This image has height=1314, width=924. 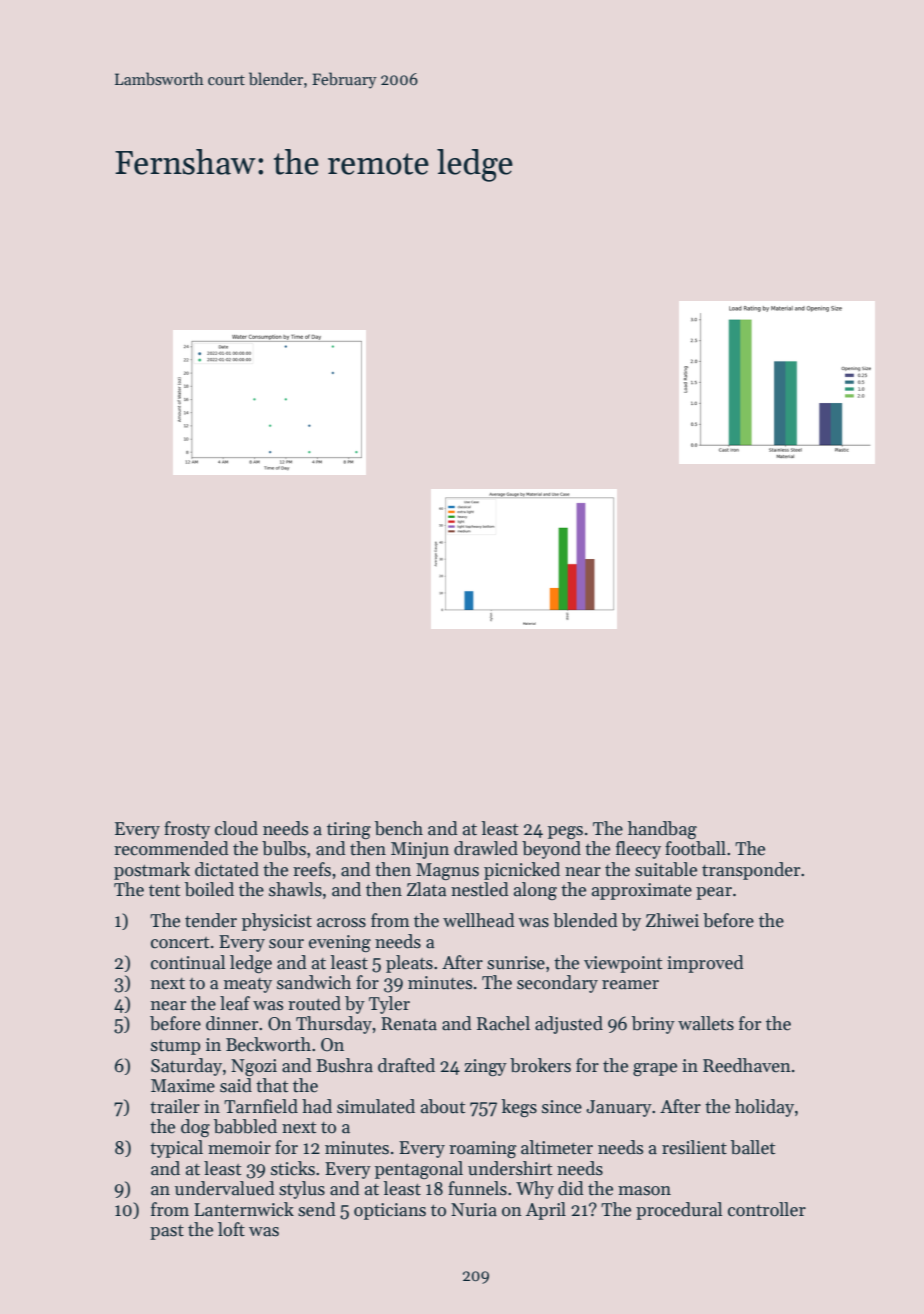 What do you see at coordinates (188, 962) in the image?
I see `continual` at bounding box center [188, 962].
